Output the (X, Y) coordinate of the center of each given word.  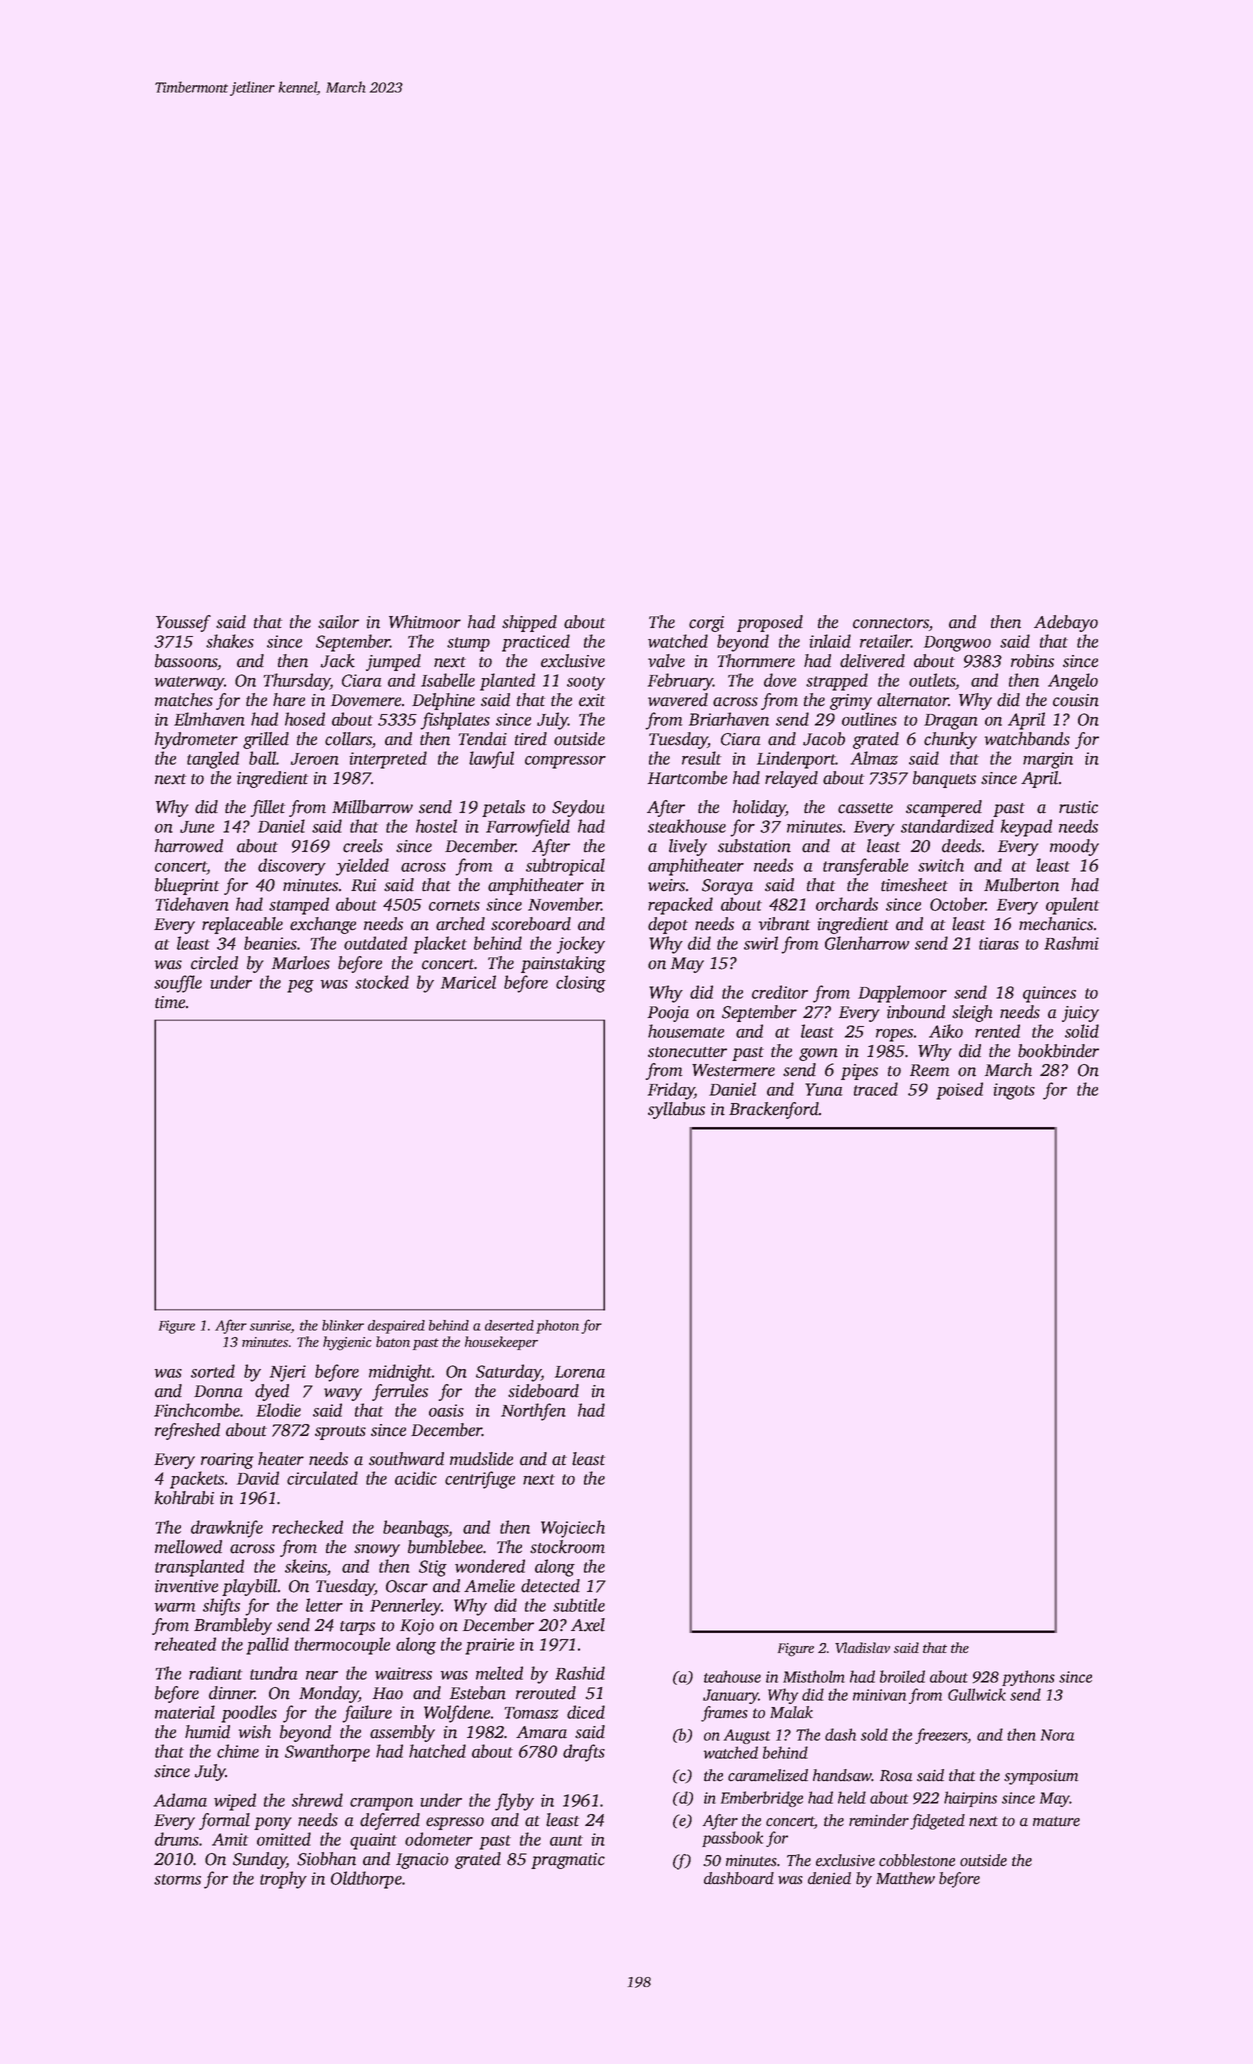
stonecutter (687, 1052)
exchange (323, 925)
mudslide (481, 1459)
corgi (706, 624)
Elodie (278, 1410)
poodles (249, 1714)
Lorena (580, 1372)
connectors (891, 623)
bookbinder (1058, 1051)
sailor (338, 622)
